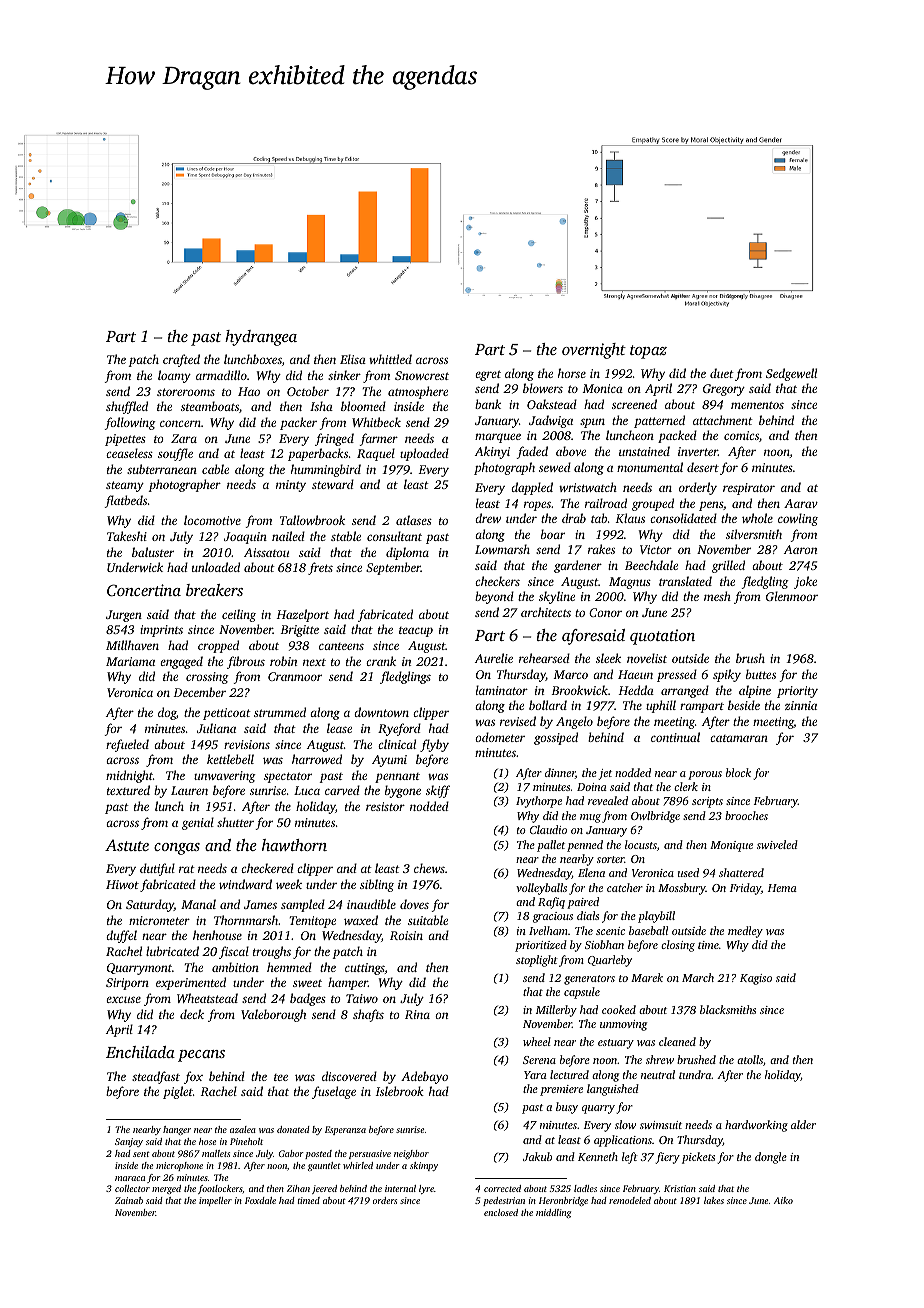 The image size is (924, 1308). Describe the element at coordinates (745, 932) in the screenshot. I see `medley` at that location.
